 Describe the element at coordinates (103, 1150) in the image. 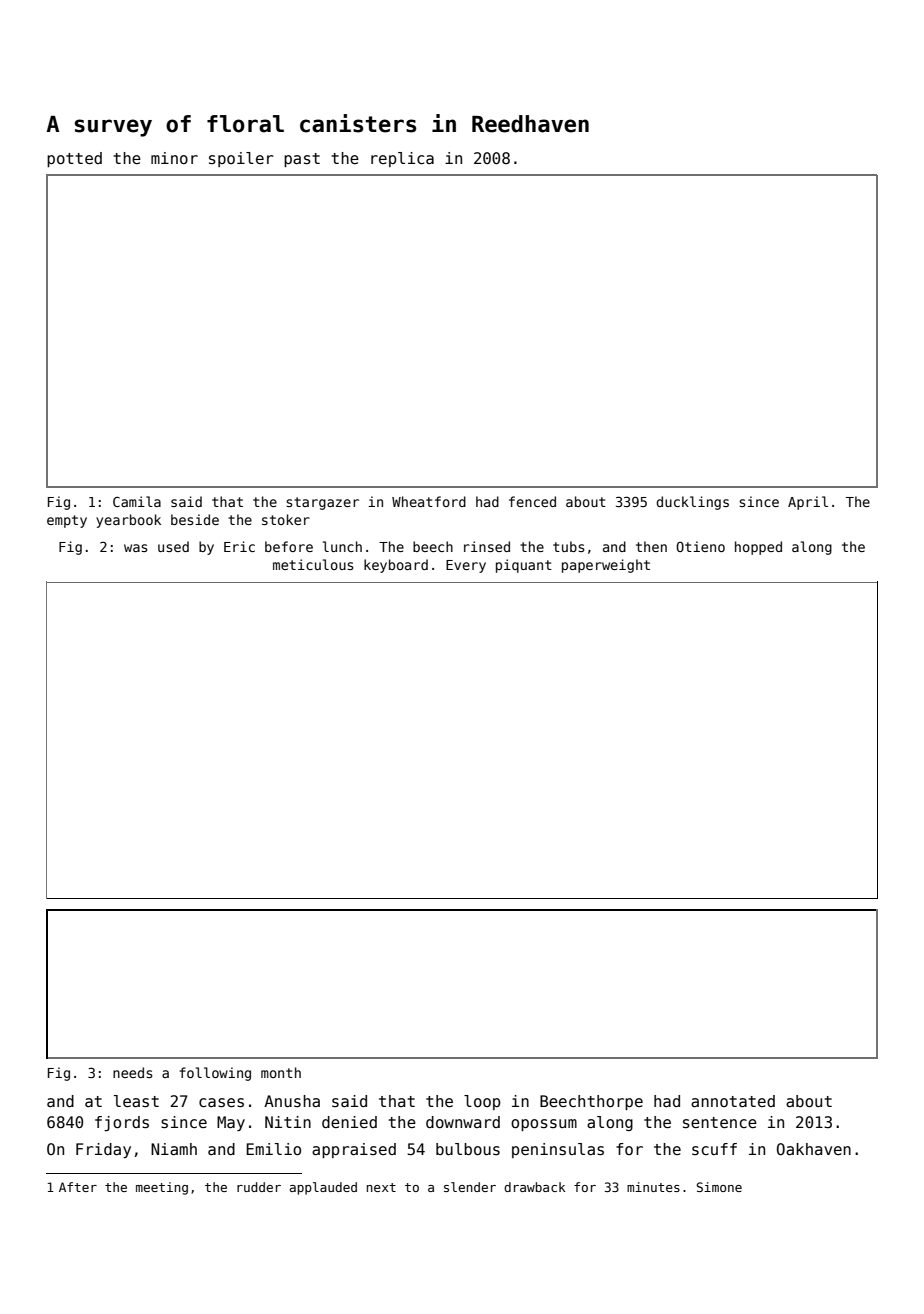

I see `Friday` at that location.
